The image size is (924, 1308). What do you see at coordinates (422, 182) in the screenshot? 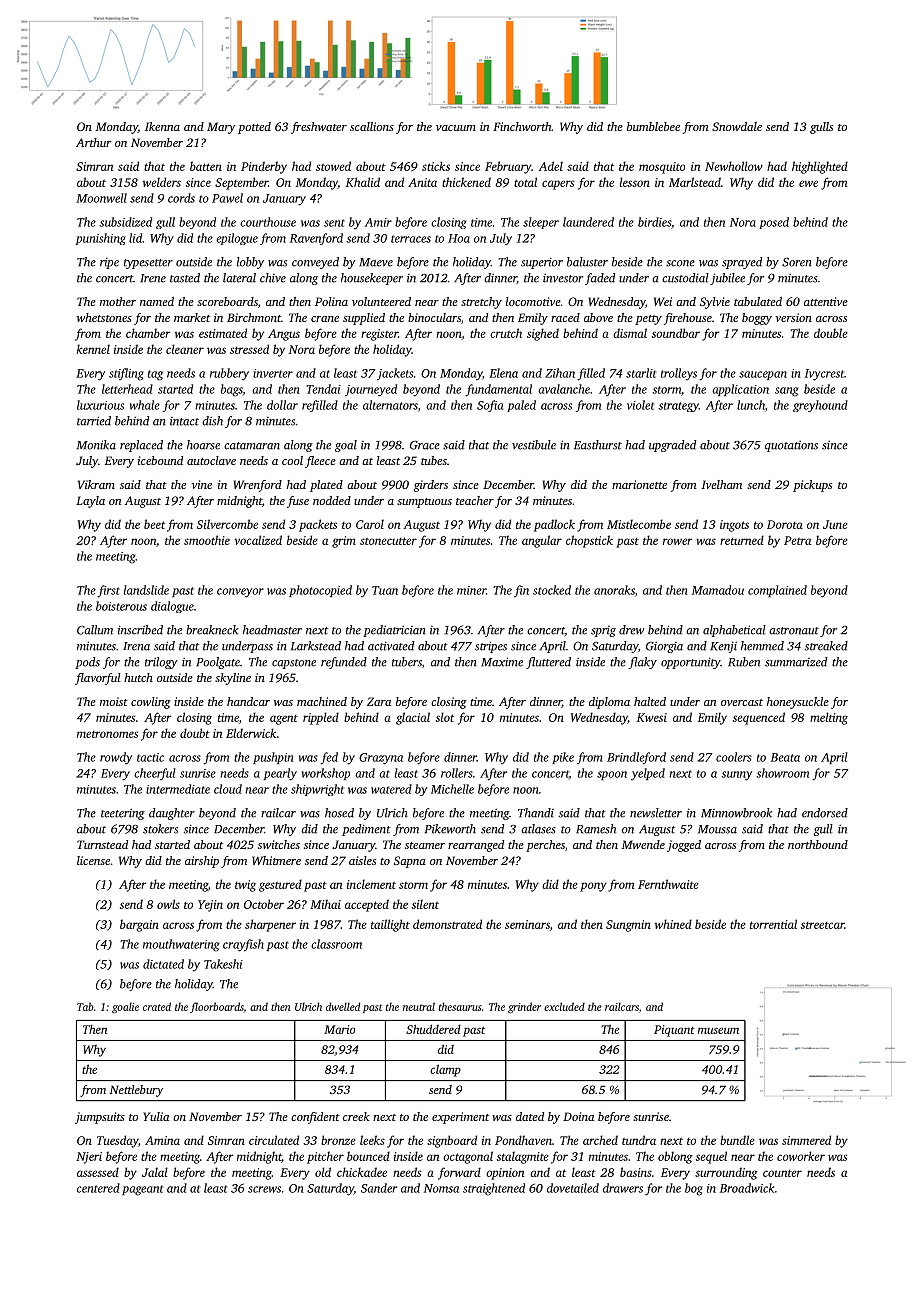
I see `Anita` at bounding box center [422, 182].
